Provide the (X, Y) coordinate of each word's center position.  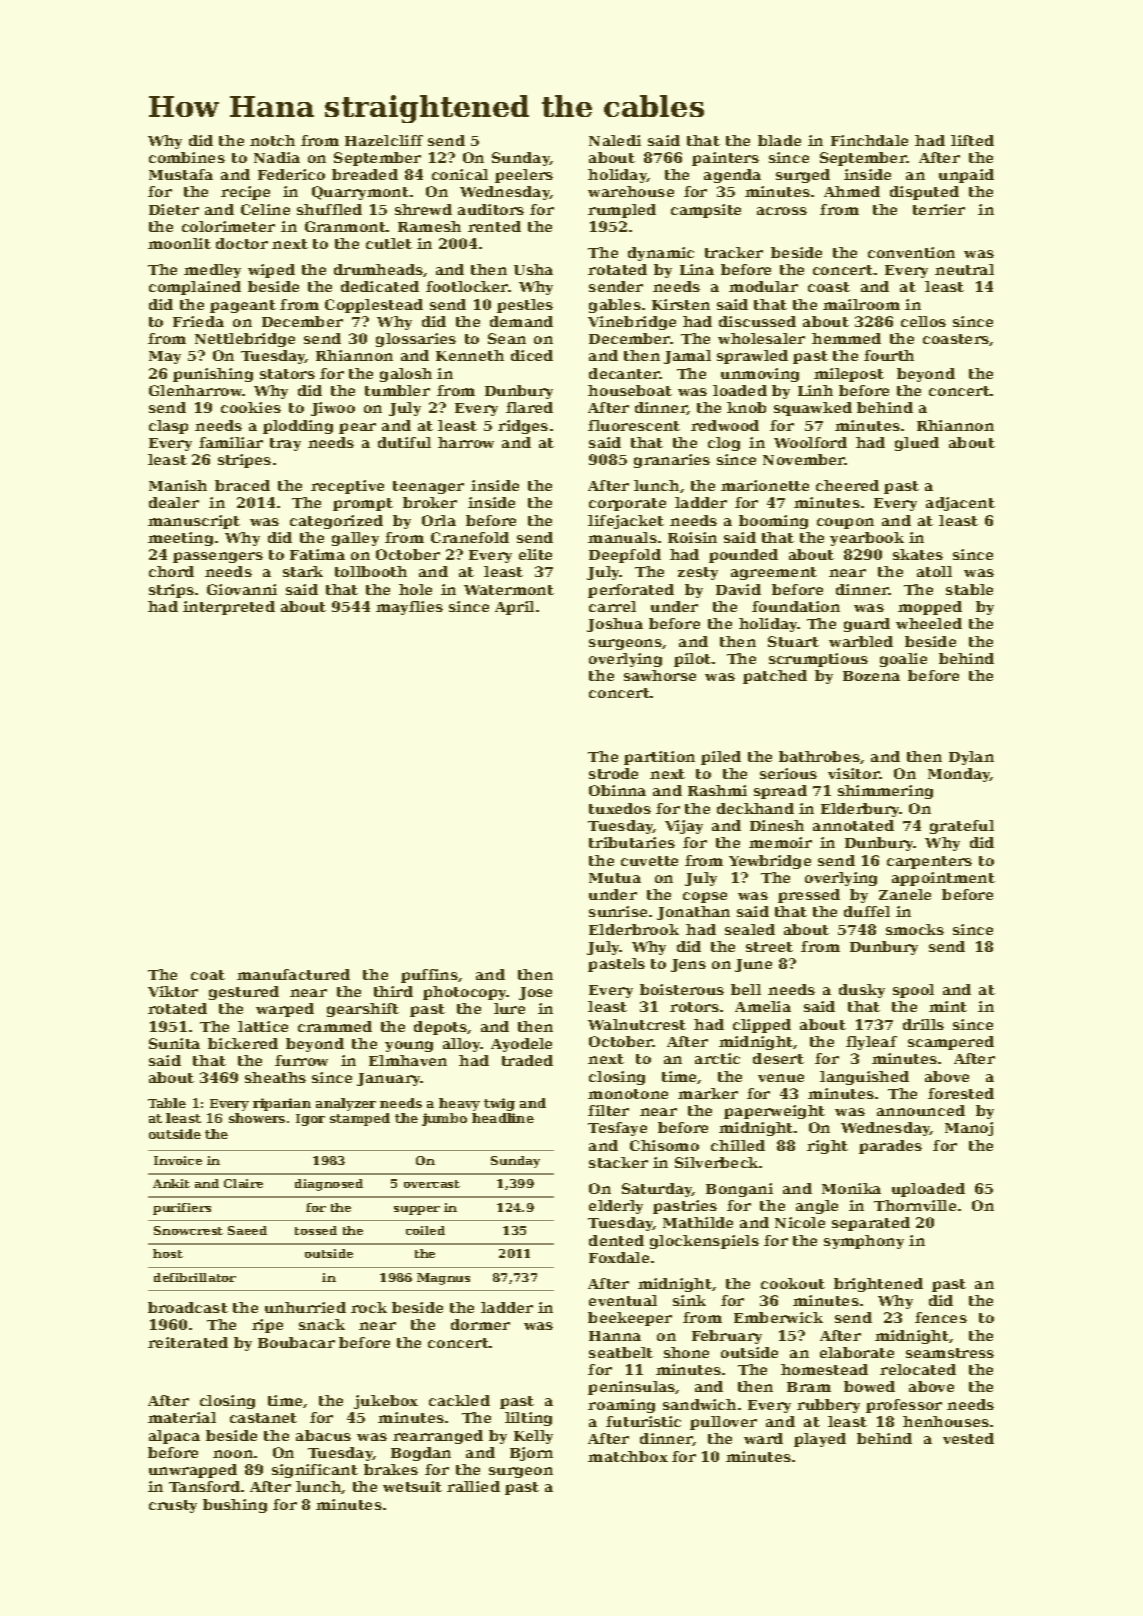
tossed (316, 1230)
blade (779, 140)
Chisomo (664, 1145)
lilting (528, 1419)
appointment (943, 879)
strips (171, 591)
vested (968, 1438)
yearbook (867, 539)
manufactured (293, 974)
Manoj (969, 1129)
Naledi (615, 140)
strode (613, 773)
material (182, 1417)
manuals (622, 537)
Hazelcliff (384, 140)
